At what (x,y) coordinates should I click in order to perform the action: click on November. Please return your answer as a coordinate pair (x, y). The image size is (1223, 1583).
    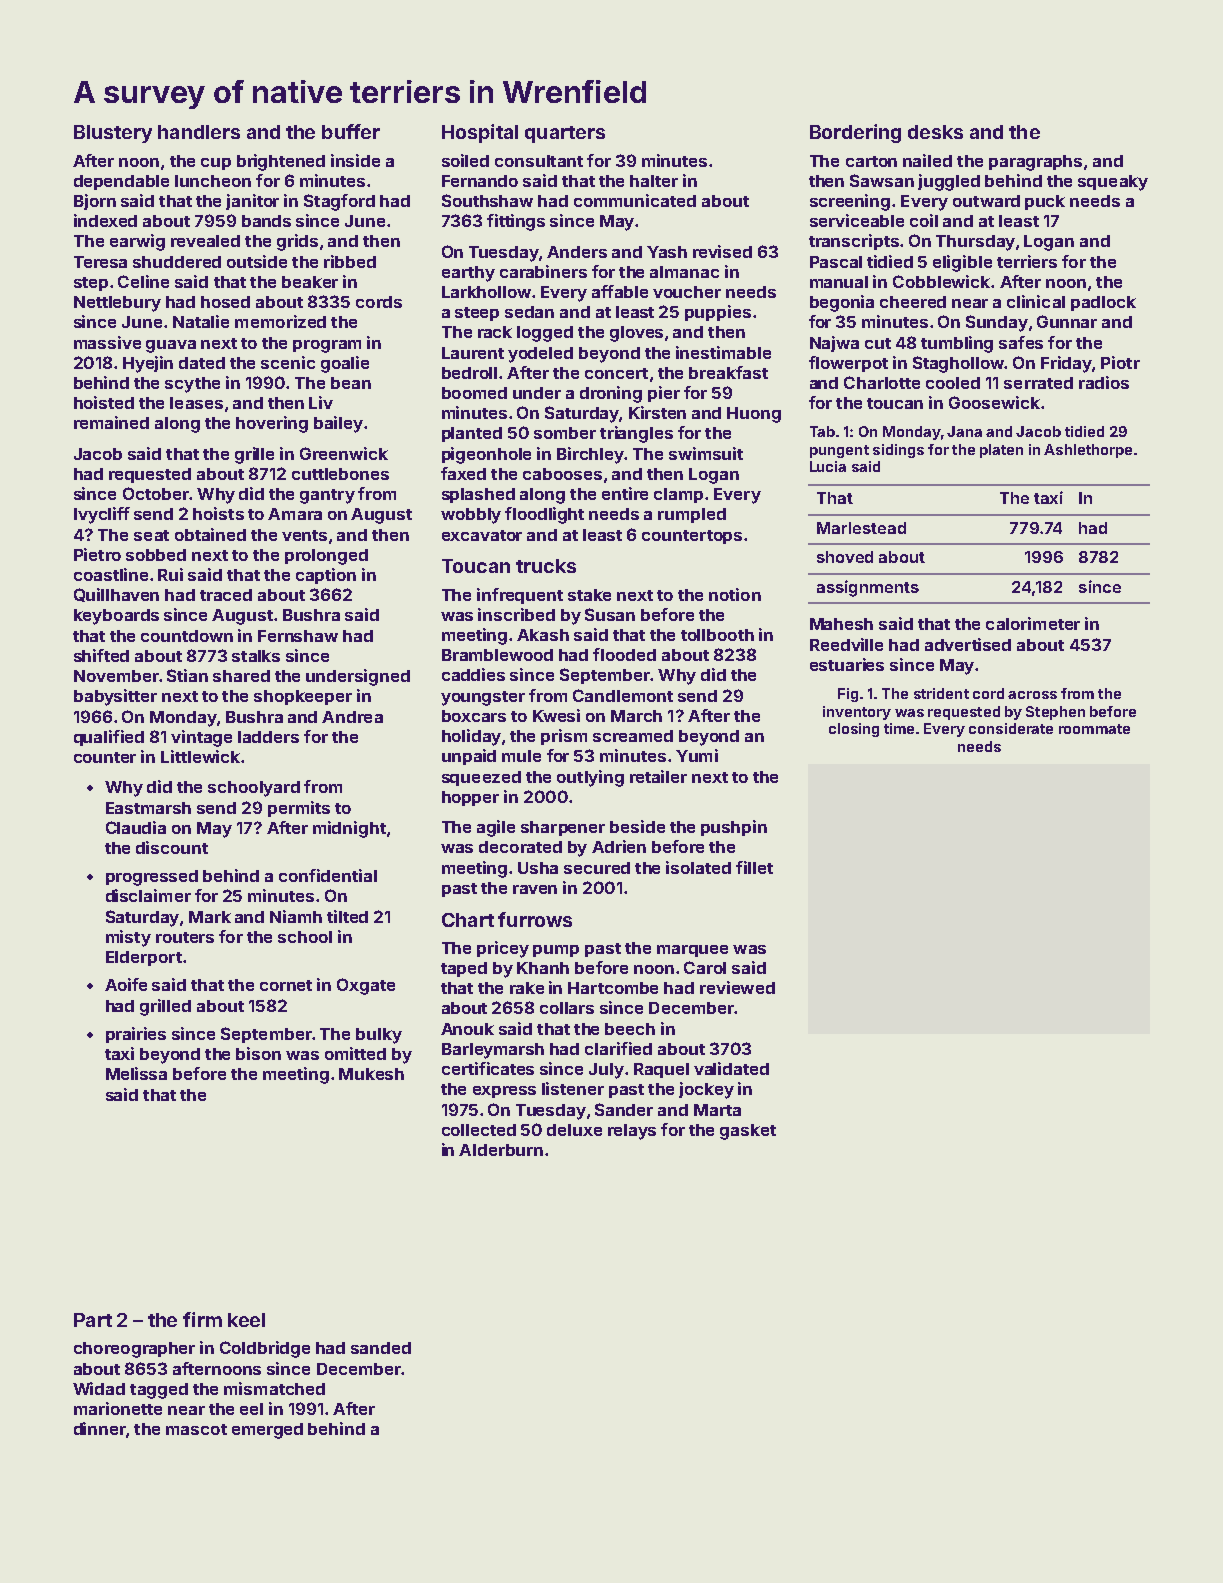
    Looking at the image, I should click on (116, 676).
